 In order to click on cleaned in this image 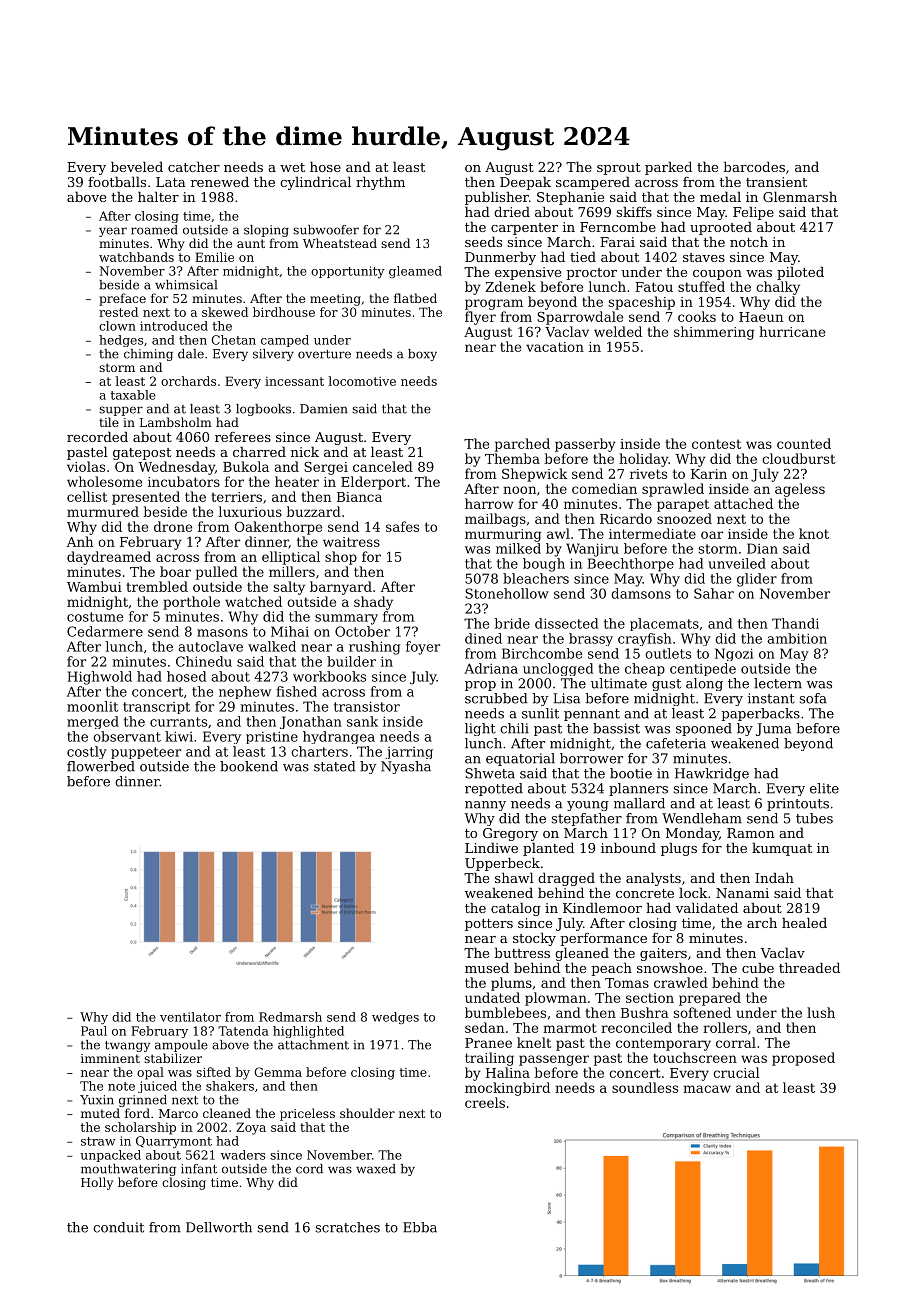, I will do `click(227, 1113)`.
